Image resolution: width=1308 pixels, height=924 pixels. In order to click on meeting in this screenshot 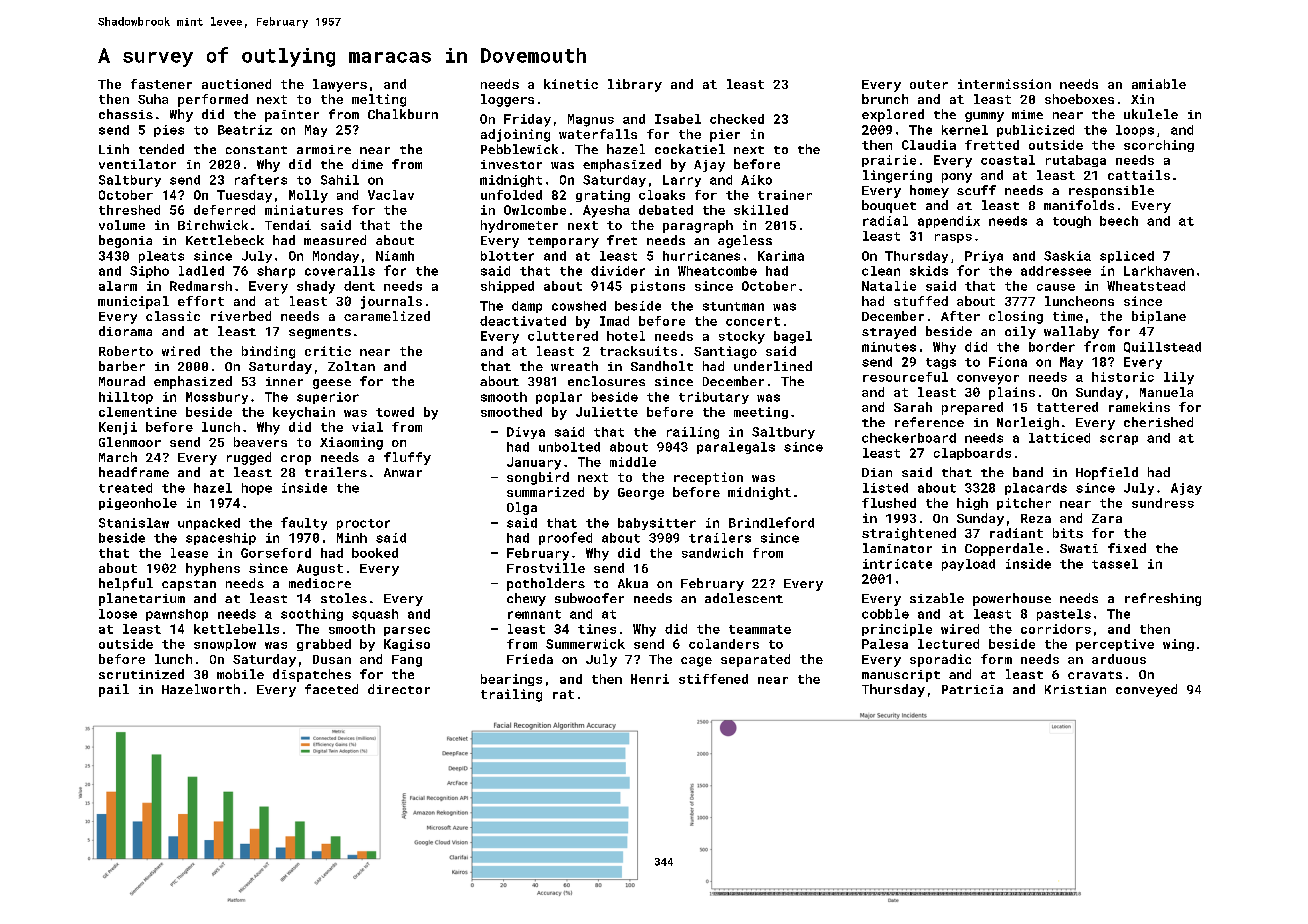, I will do `click(761, 413)`.
